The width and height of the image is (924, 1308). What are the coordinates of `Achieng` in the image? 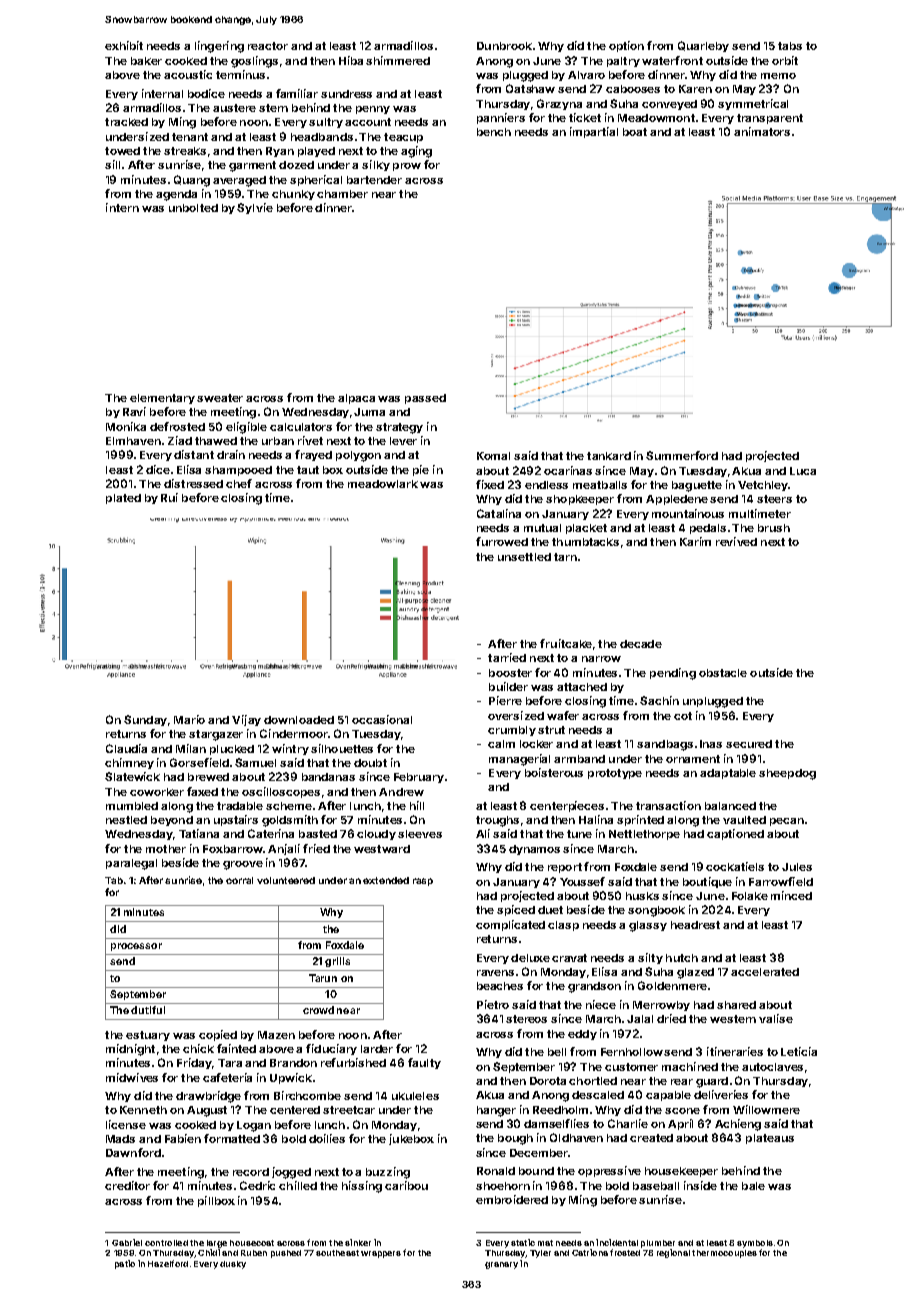 It's located at (738, 1125).
